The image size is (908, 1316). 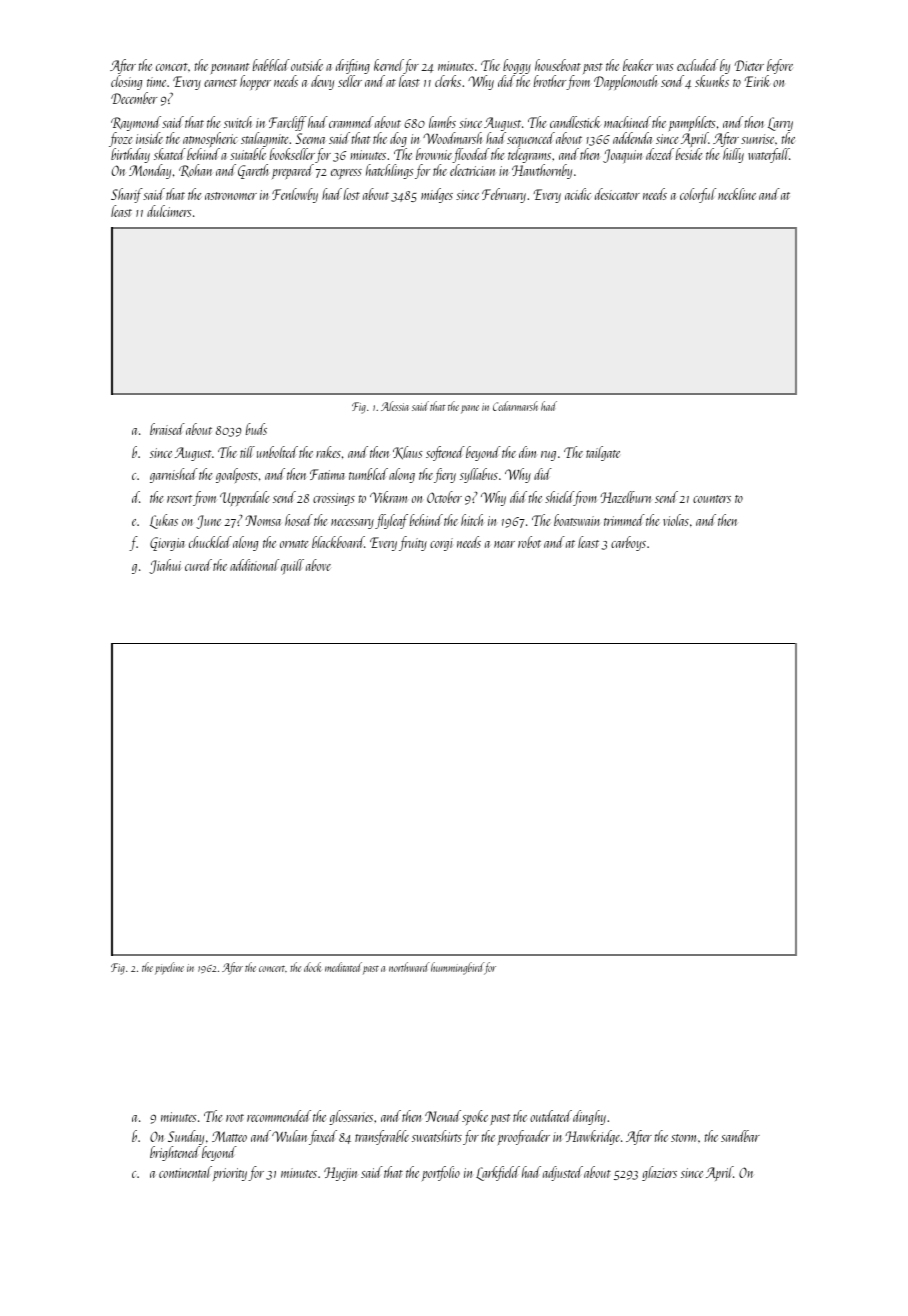 What do you see at coordinates (563, 1173) in the screenshot?
I see `adjusted` at bounding box center [563, 1173].
